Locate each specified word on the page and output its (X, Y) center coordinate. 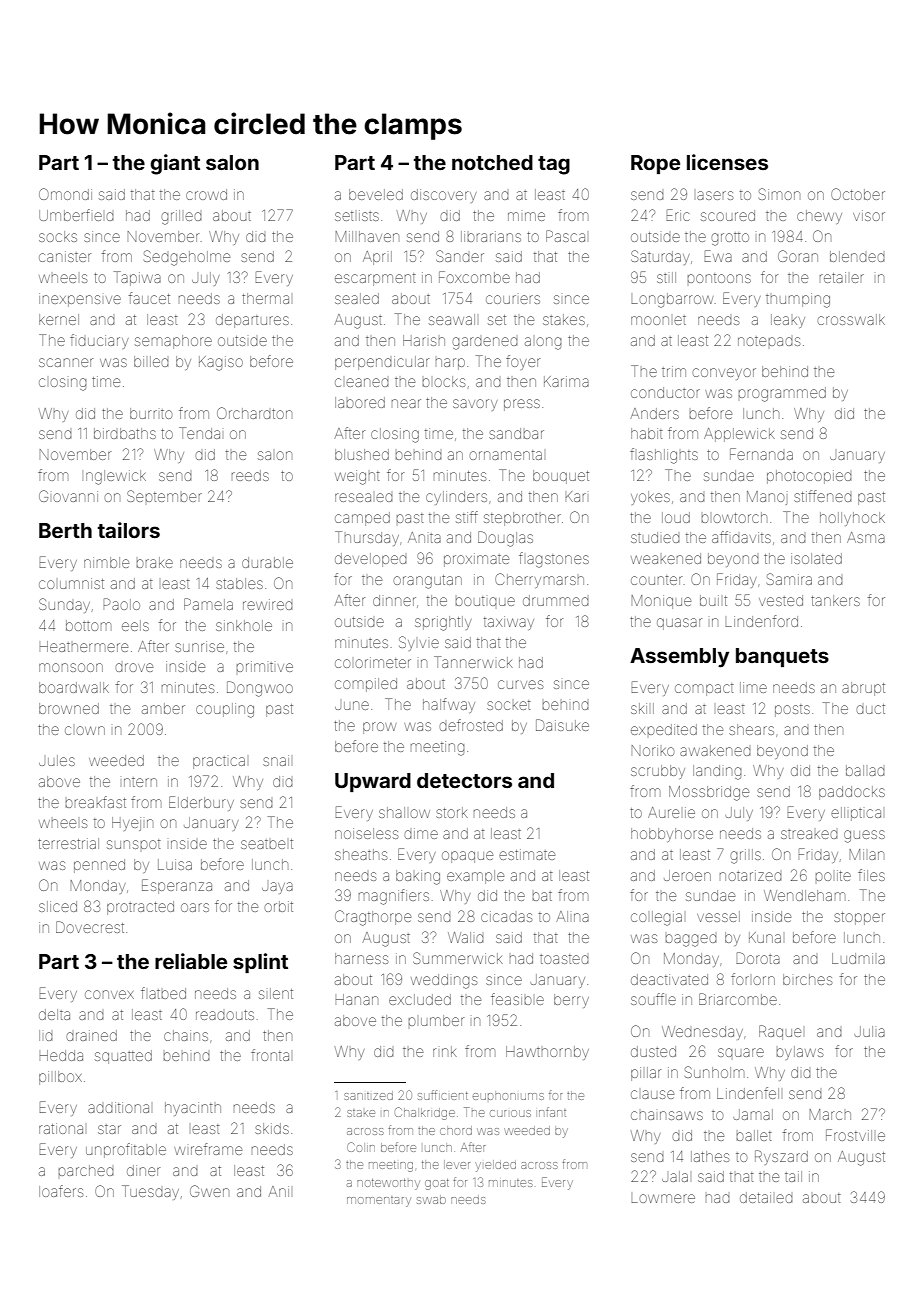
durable (267, 562)
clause (652, 1094)
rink (445, 1051)
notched (492, 162)
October (858, 194)
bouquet (561, 477)
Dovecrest (90, 927)
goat (437, 1184)
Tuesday (150, 1192)
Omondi (65, 194)
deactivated (669, 979)
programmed (782, 394)
